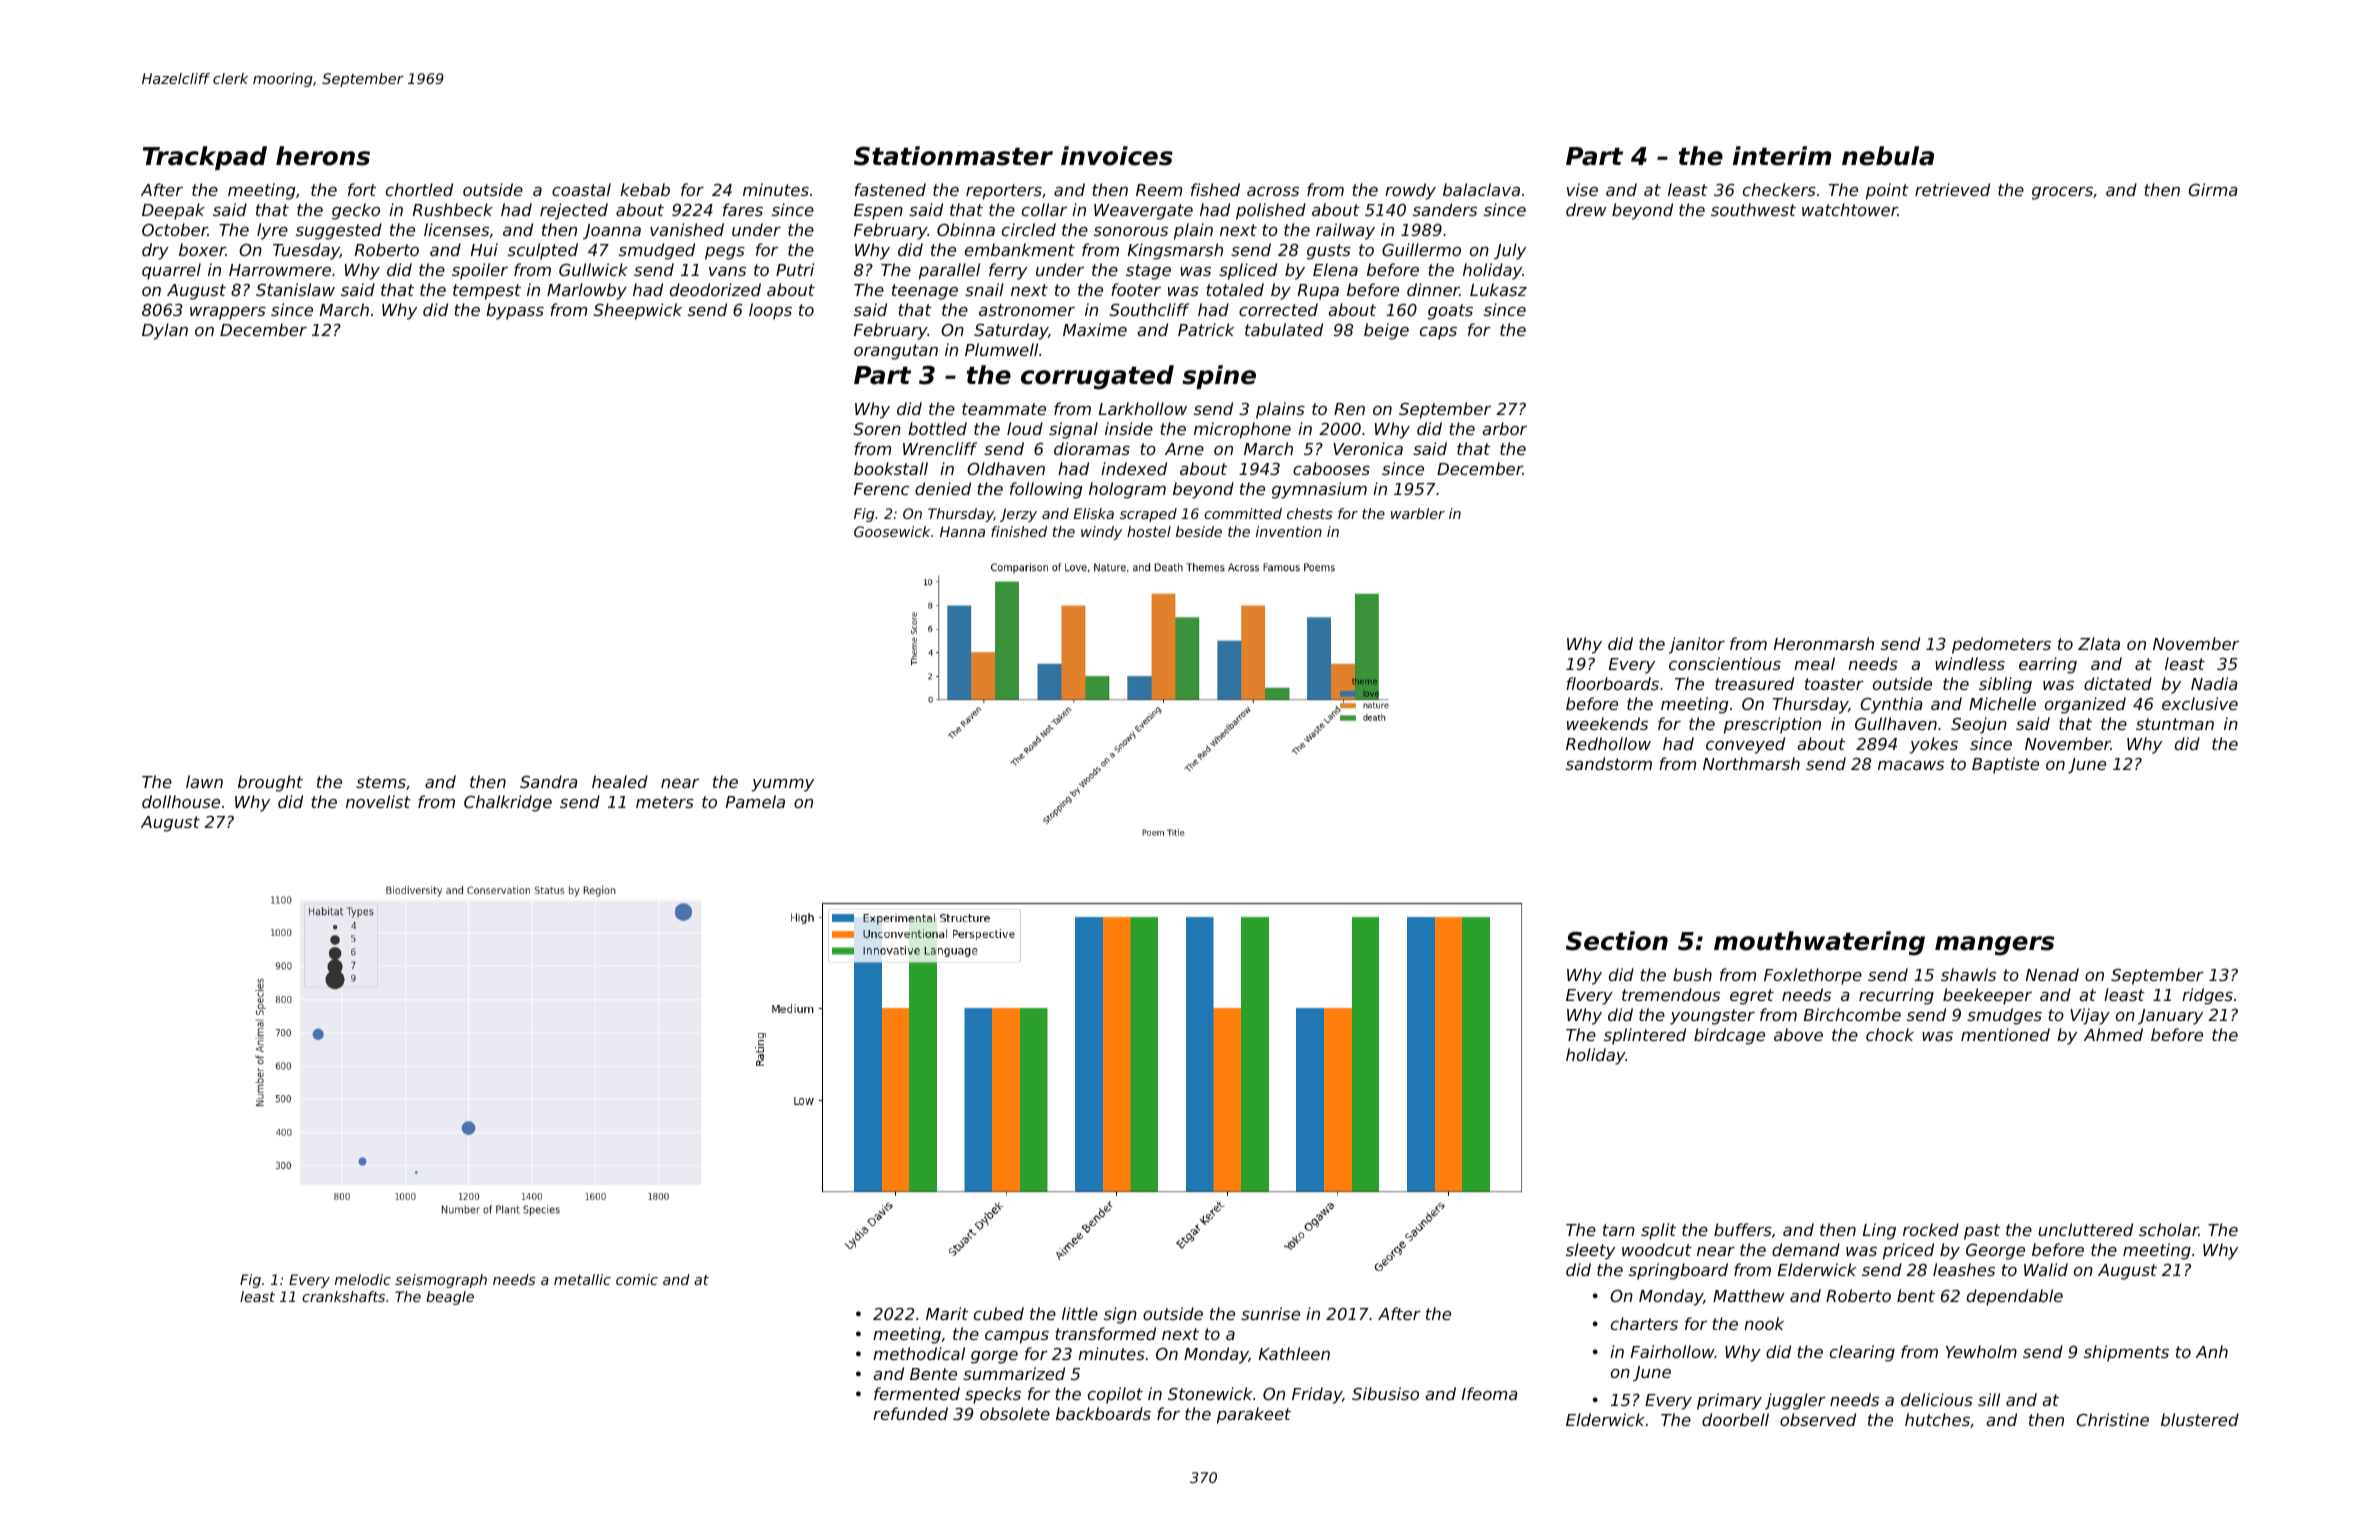 Image resolution: width=2380 pixels, height=1540 pixels. I want to click on herons, so click(323, 156).
